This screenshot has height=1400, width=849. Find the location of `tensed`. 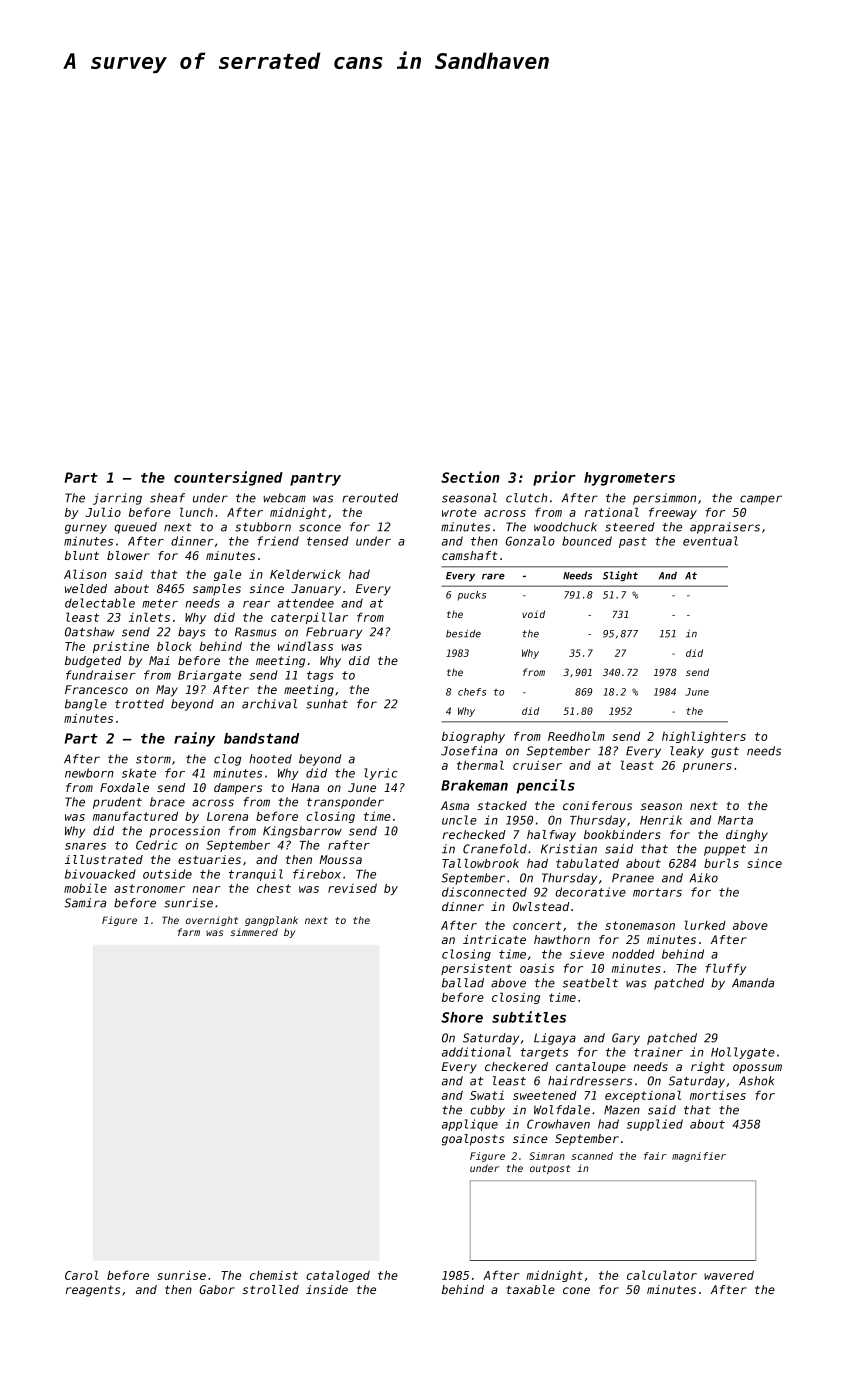

tensed is located at coordinates (328, 541).
